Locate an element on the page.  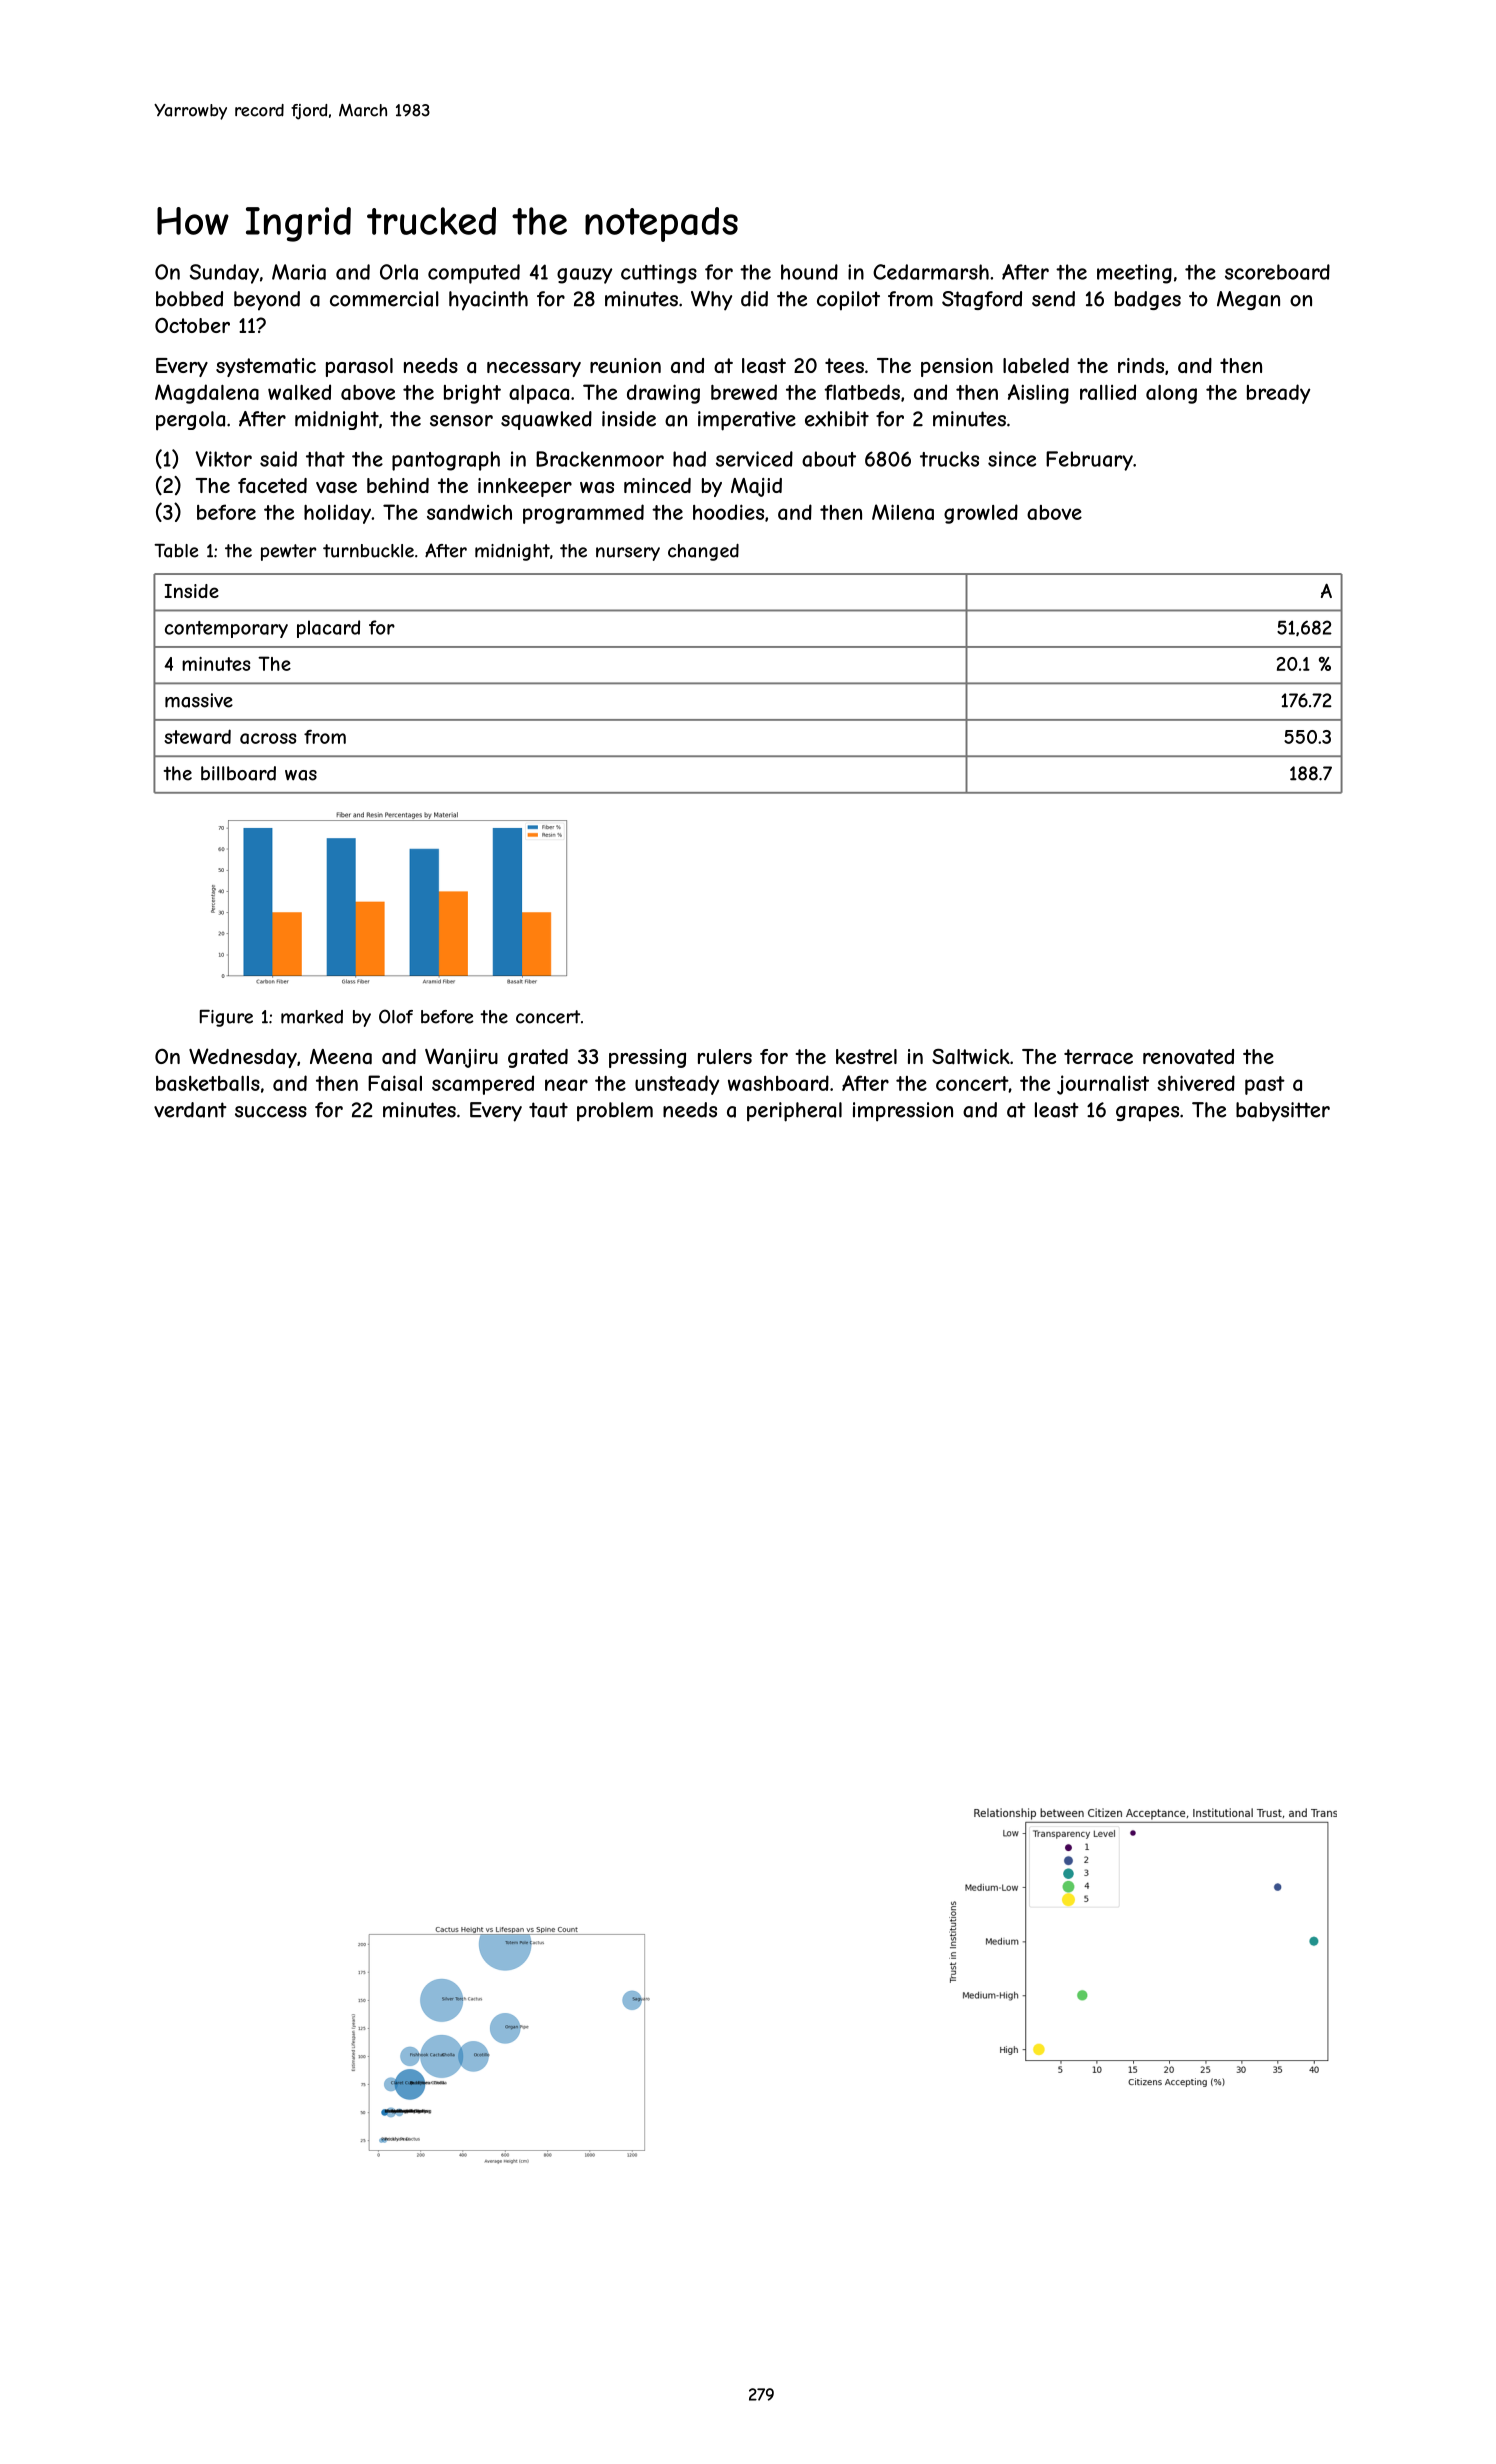
taut is located at coordinates (548, 1110).
